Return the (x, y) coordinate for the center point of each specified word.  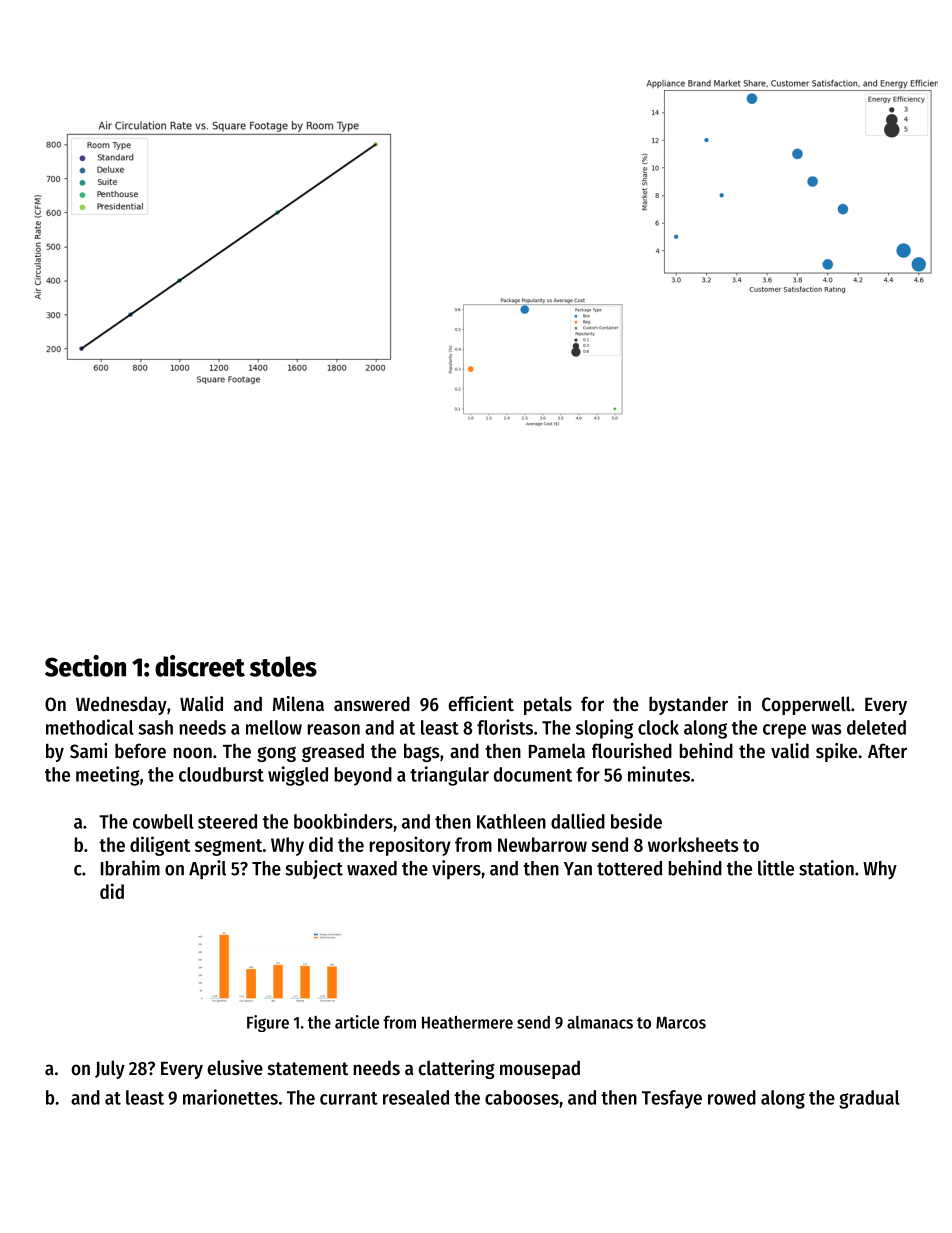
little (776, 868)
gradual (869, 1099)
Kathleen (511, 821)
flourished (632, 751)
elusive (235, 1068)
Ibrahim (130, 868)
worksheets (693, 844)
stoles (283, 666)
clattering (456, 1069)
